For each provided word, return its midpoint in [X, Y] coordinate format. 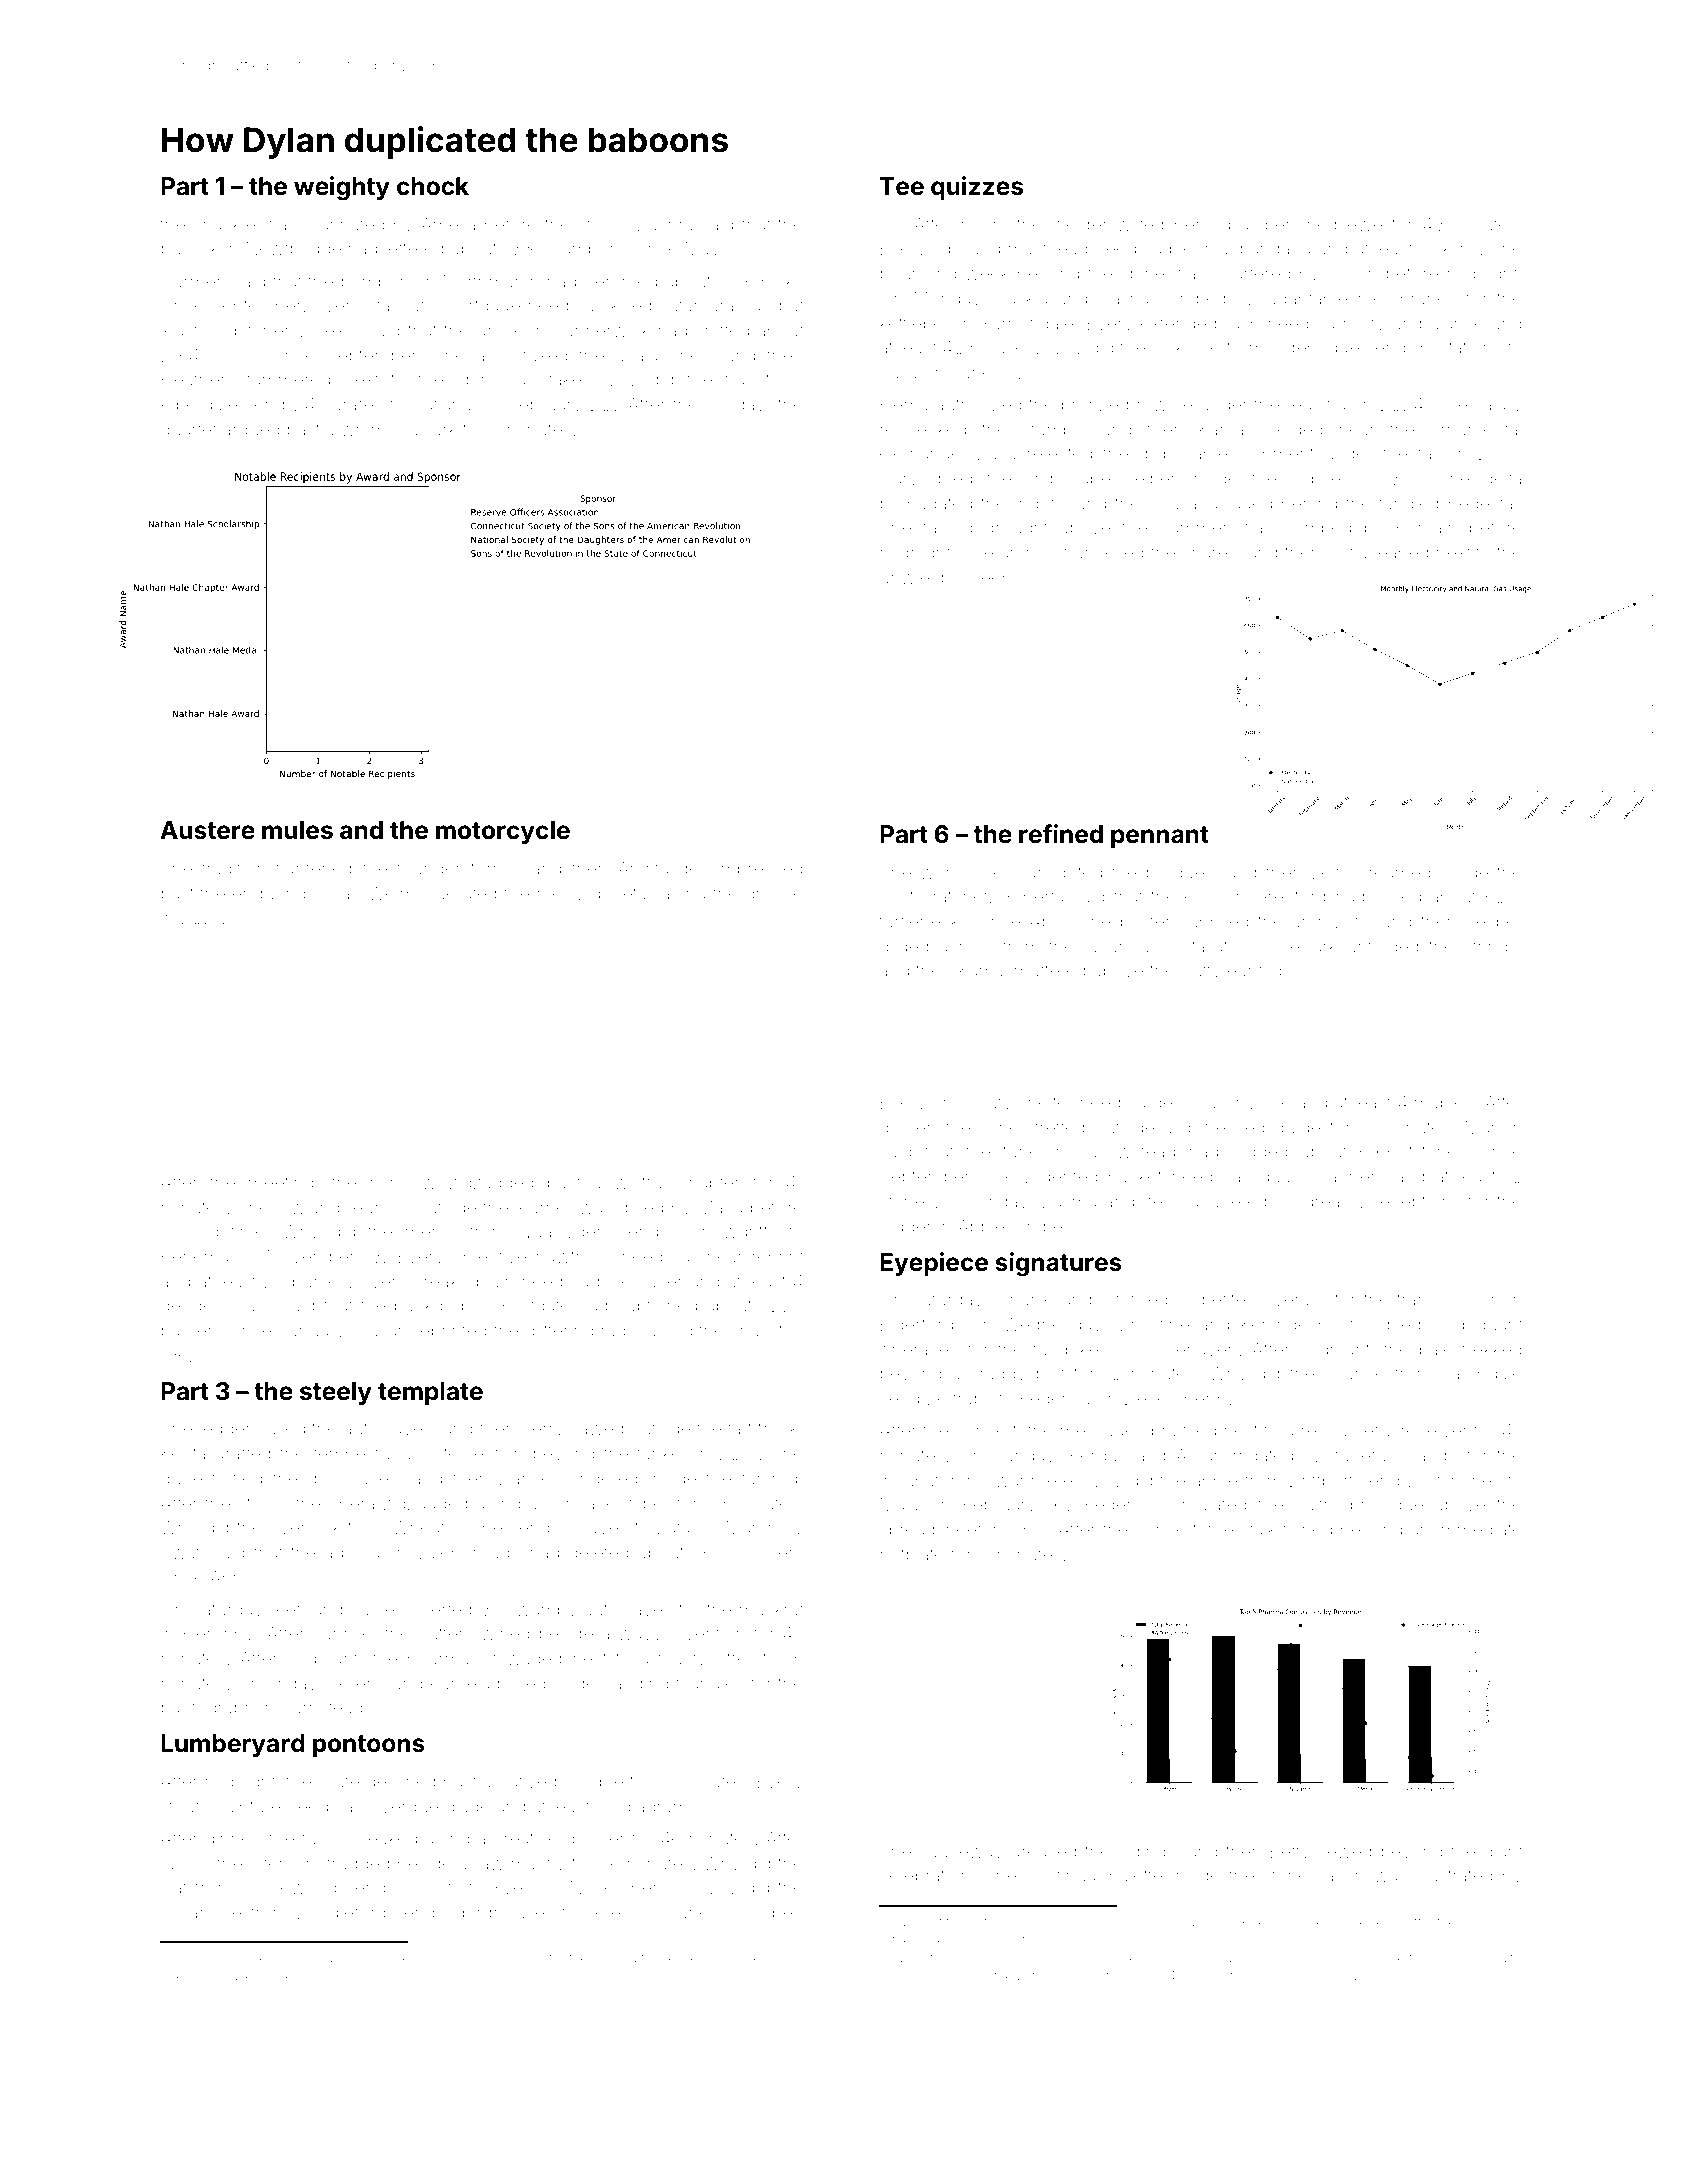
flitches [1437, 1151]
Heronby [219, 1635]
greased [1044, 1853]
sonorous [1460, 1959]
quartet [188, 432]
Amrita [643, 868]
